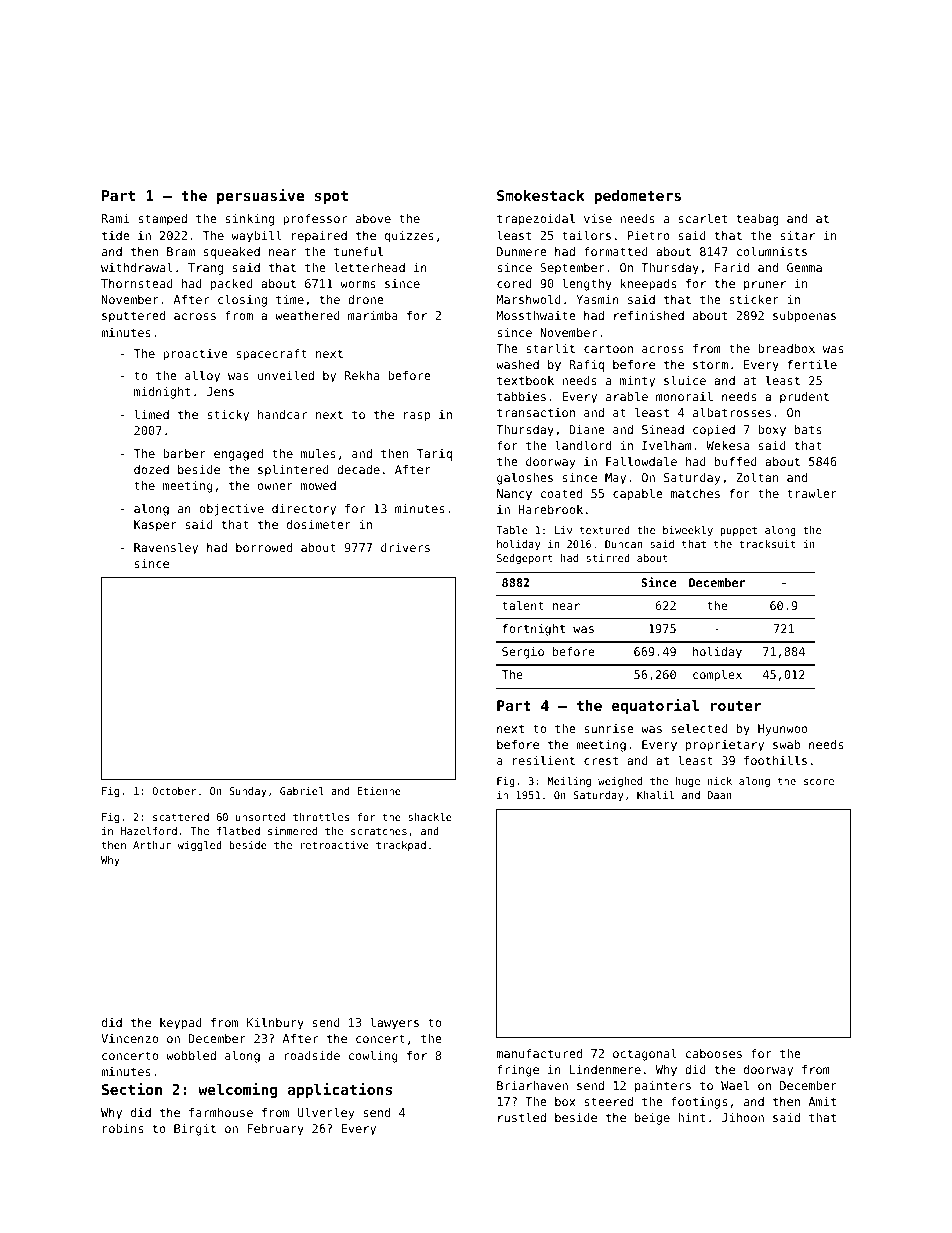 Image resolution: width=952 pixels, height=1233 pixels. What do you see at coordinates (405, 547) in the image?
I see `drivers` at bounding box center [405, 547].
